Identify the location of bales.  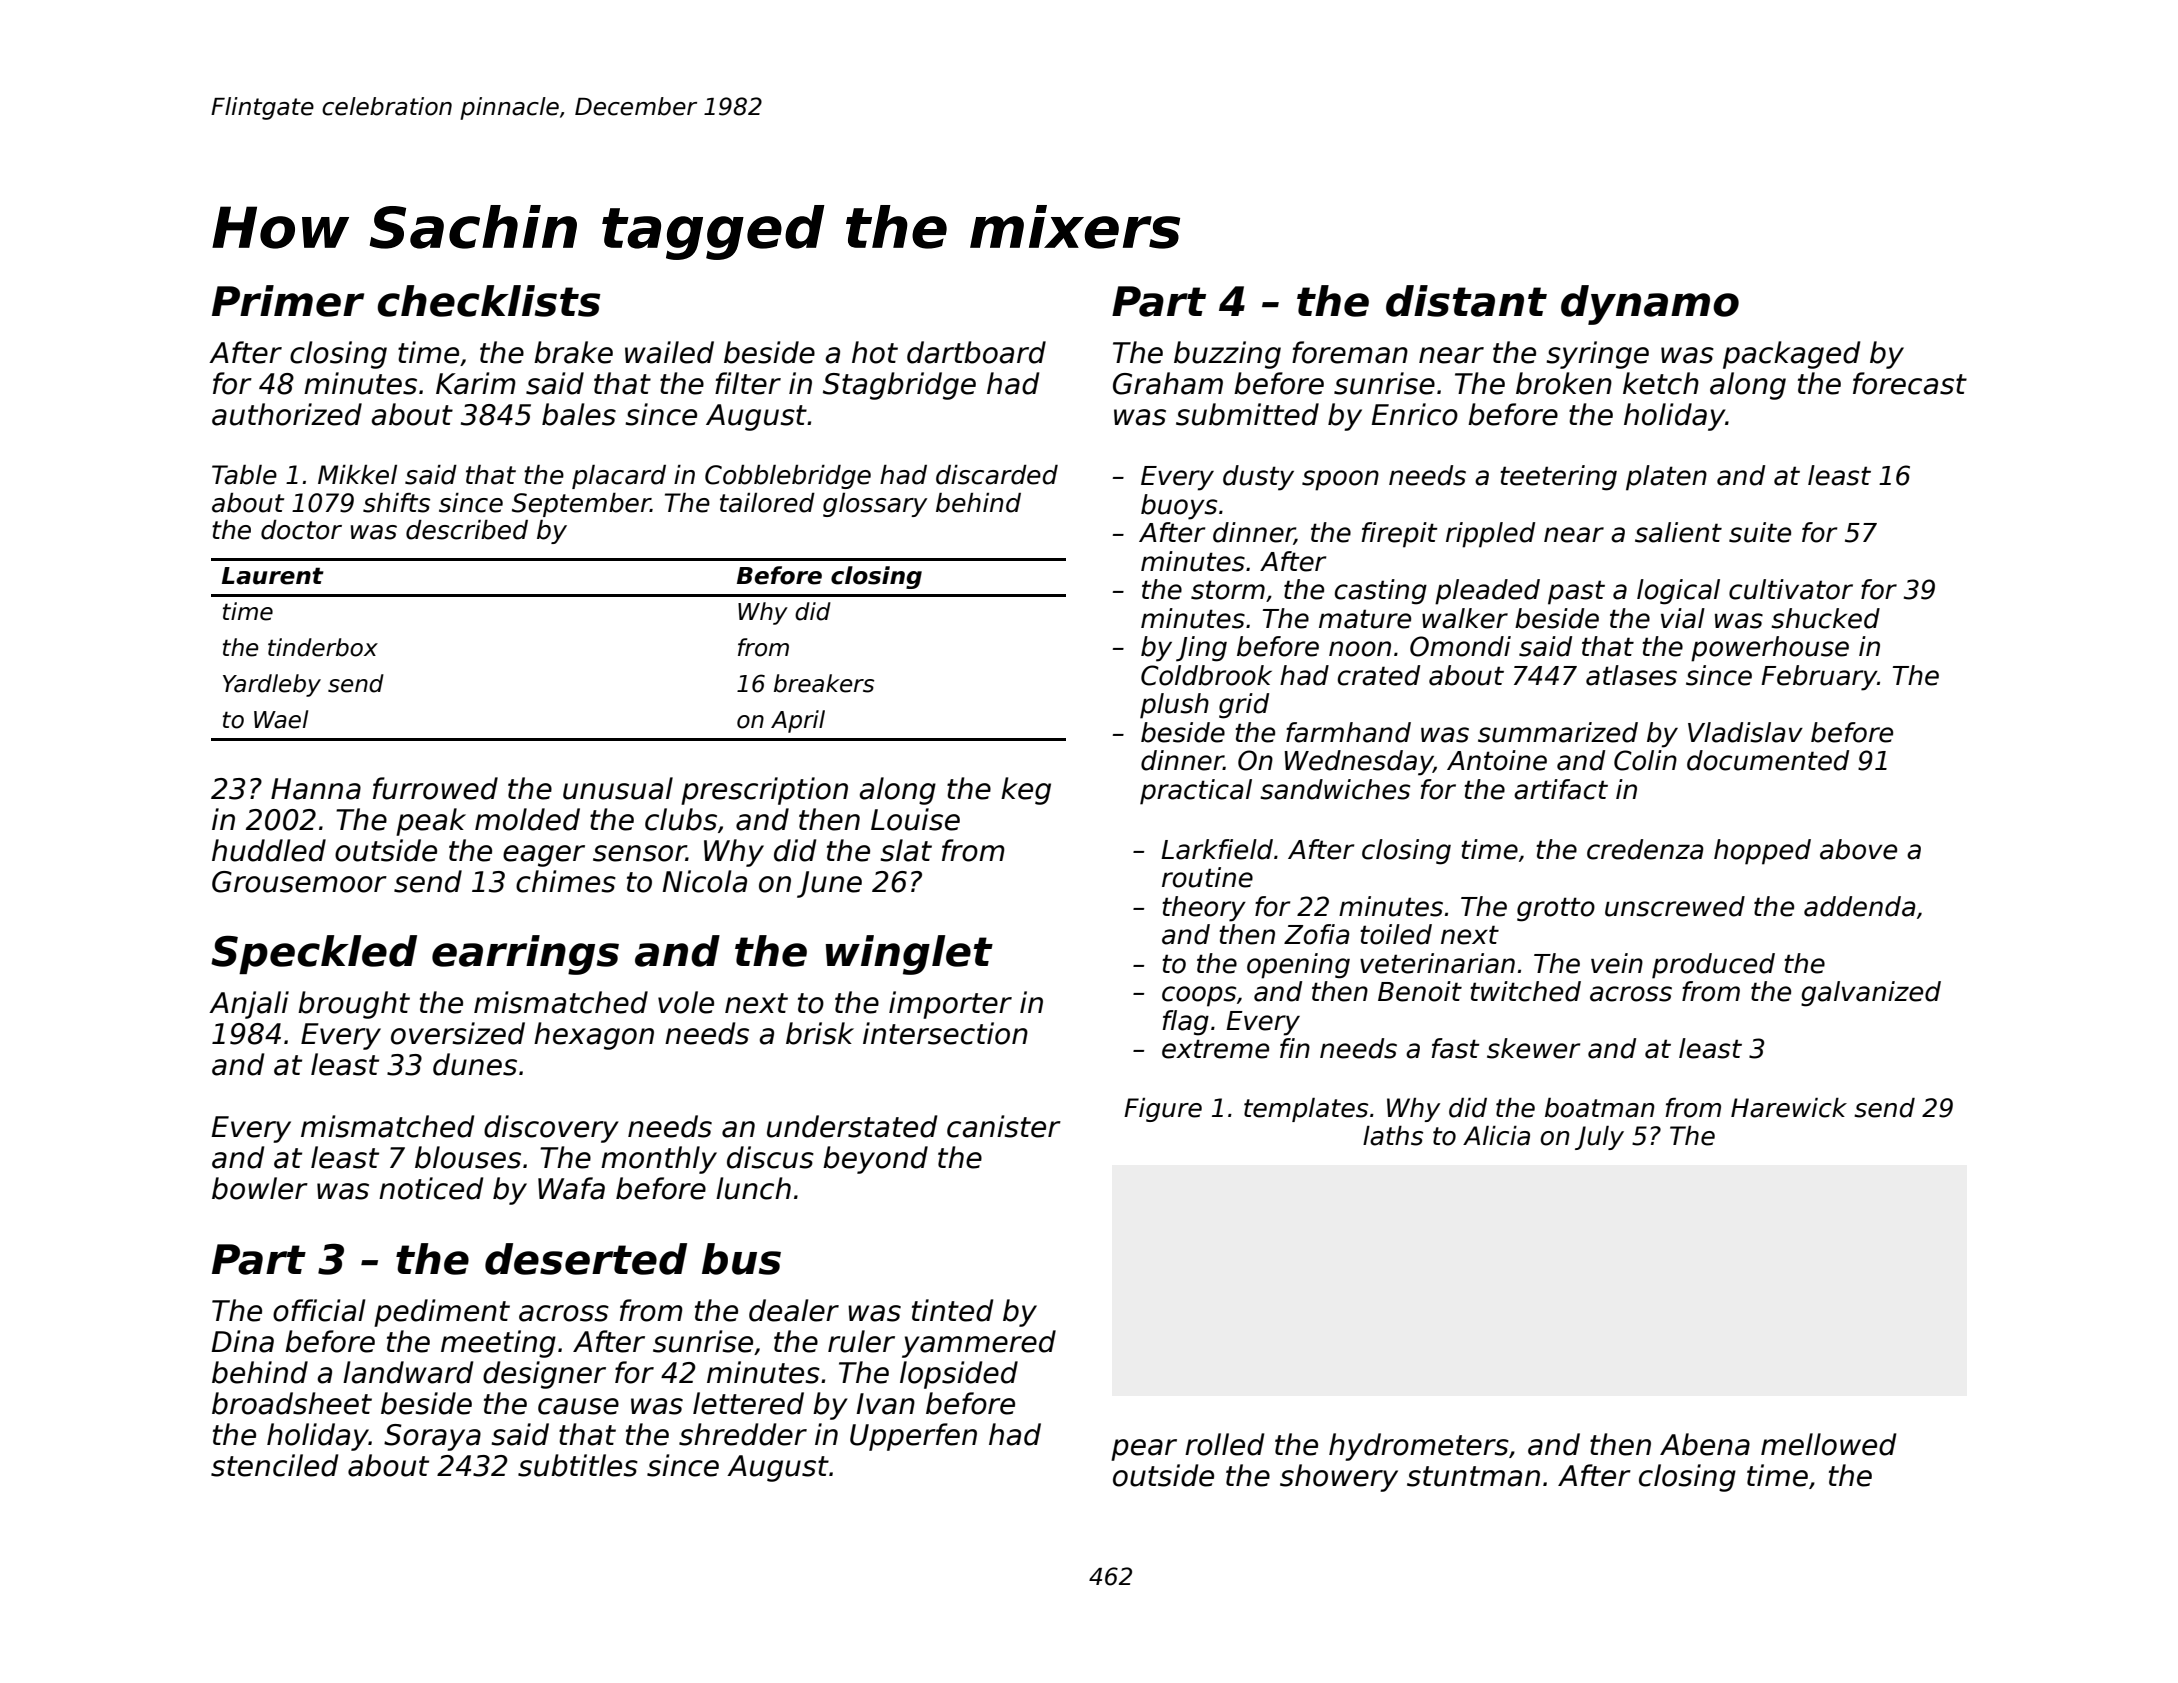
(579, 414).
